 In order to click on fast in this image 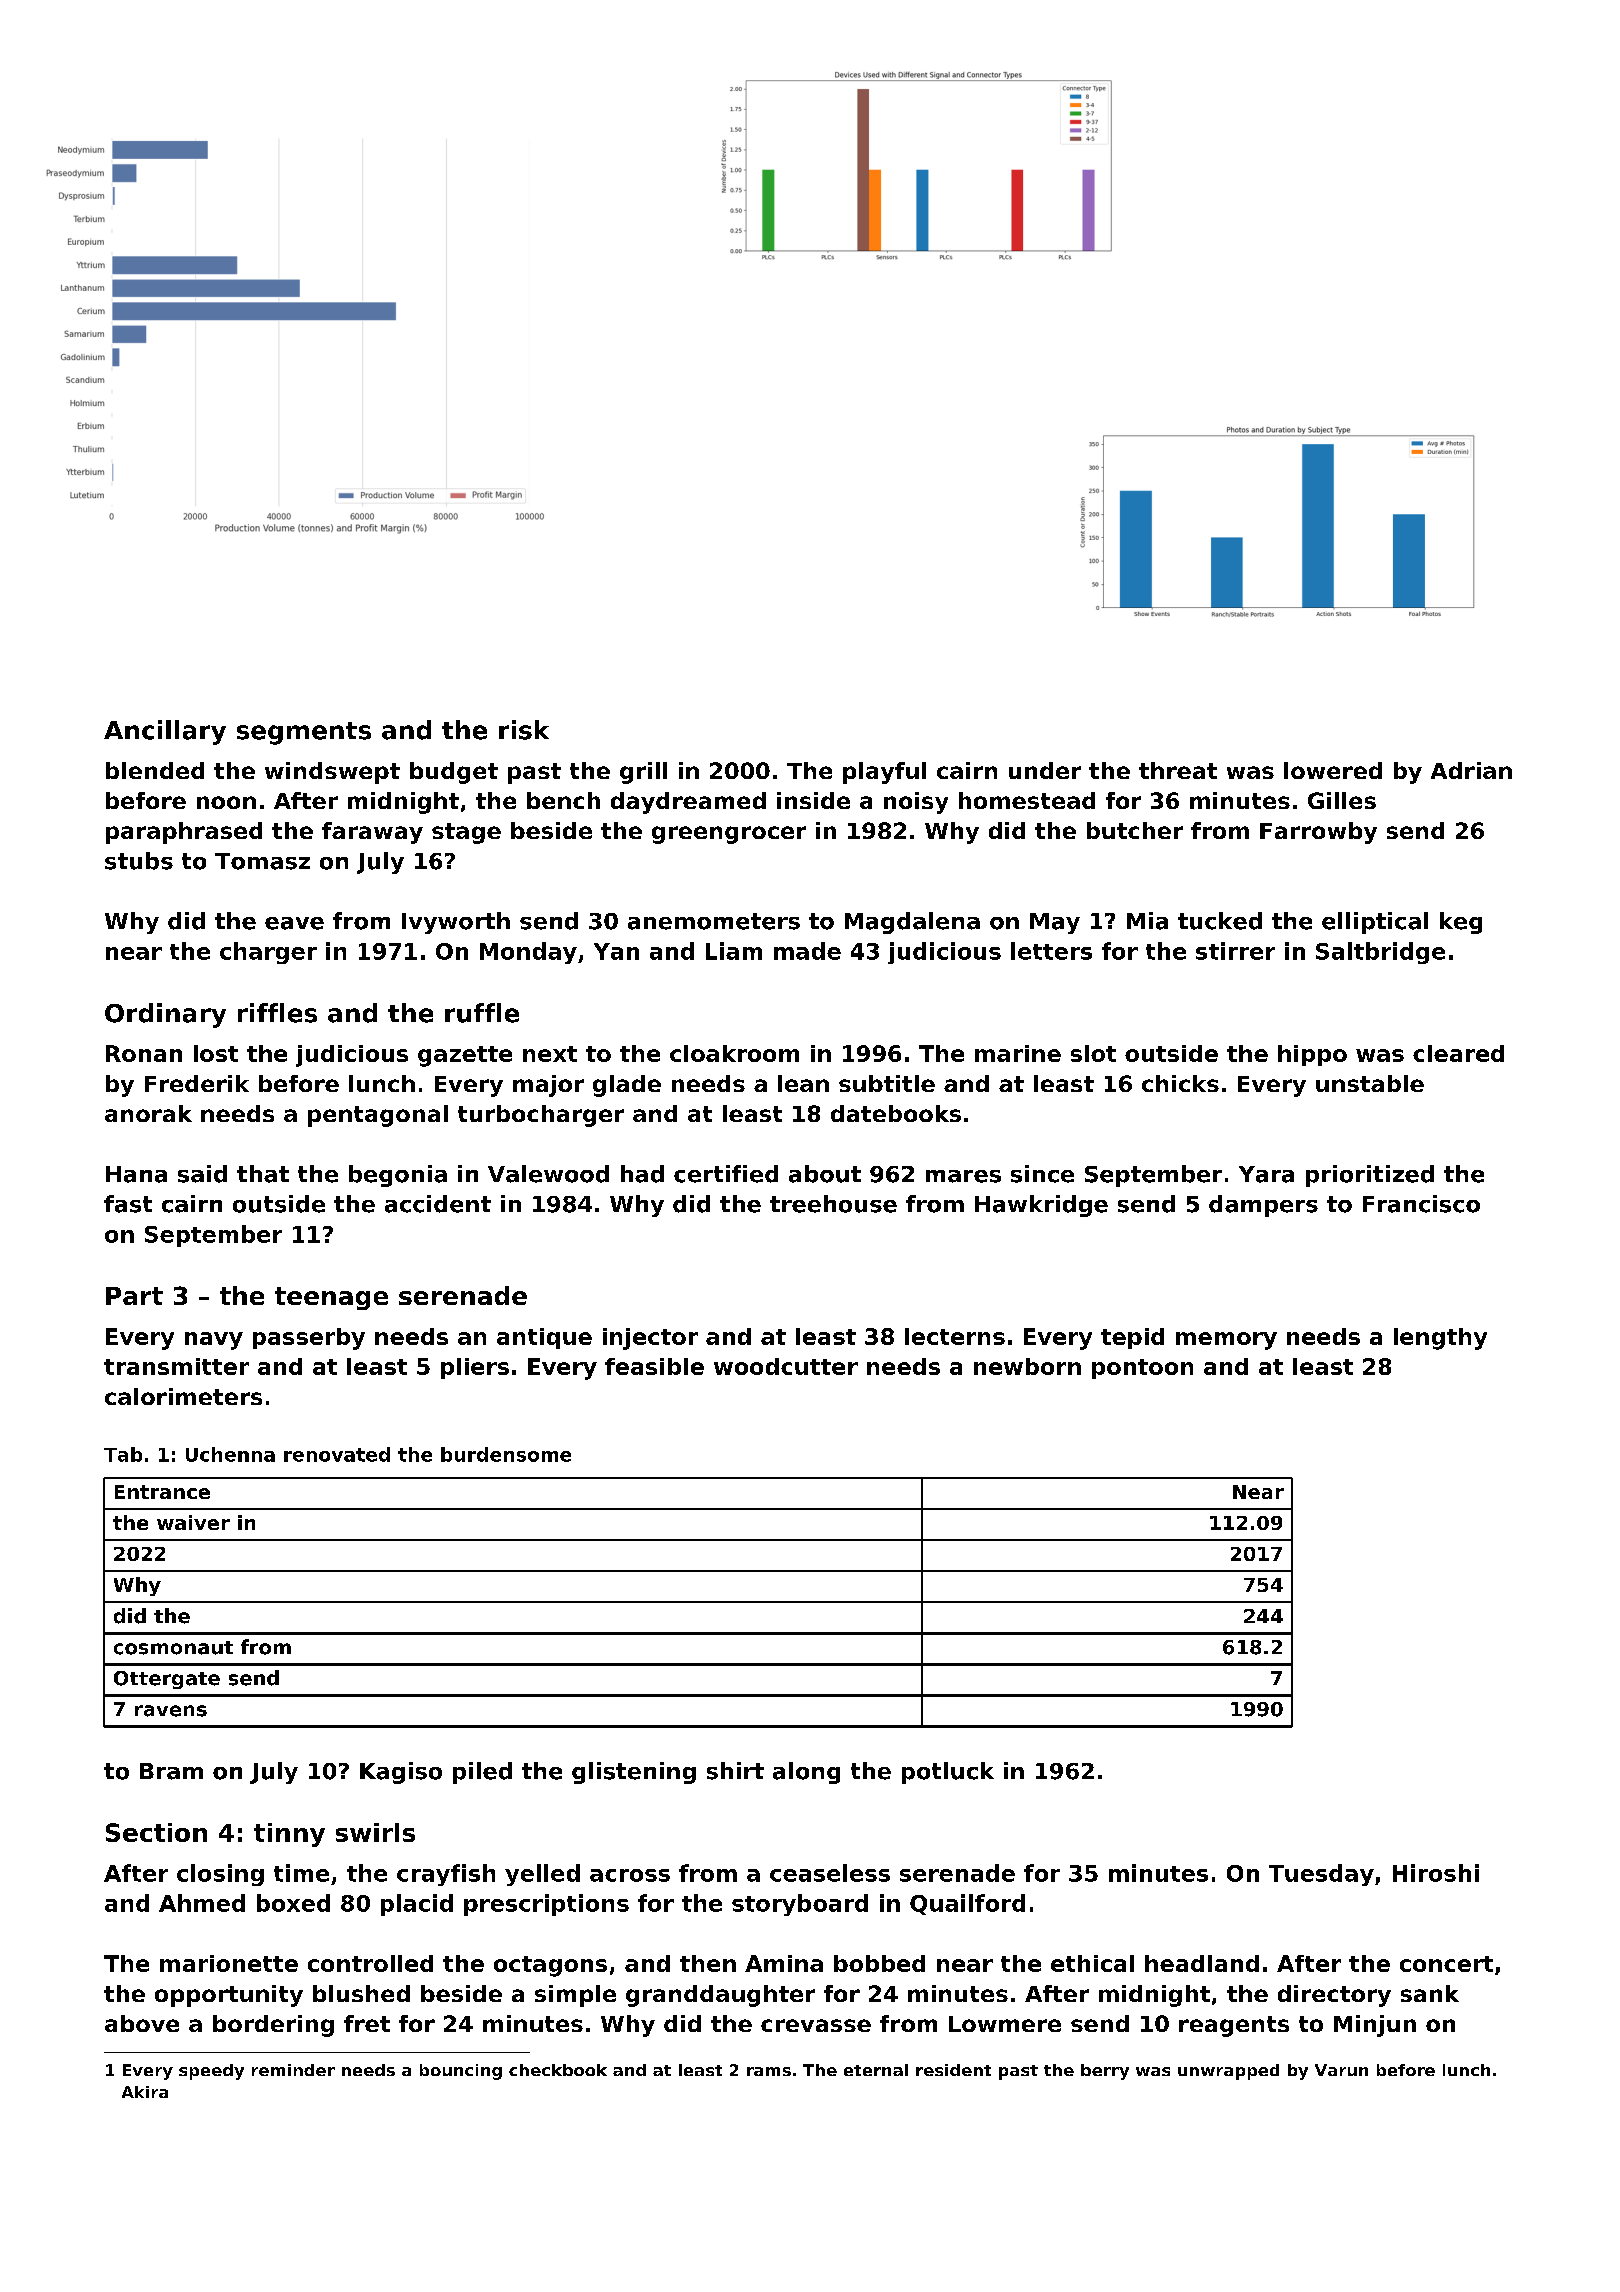, I will do `click(128, 1204)`.
